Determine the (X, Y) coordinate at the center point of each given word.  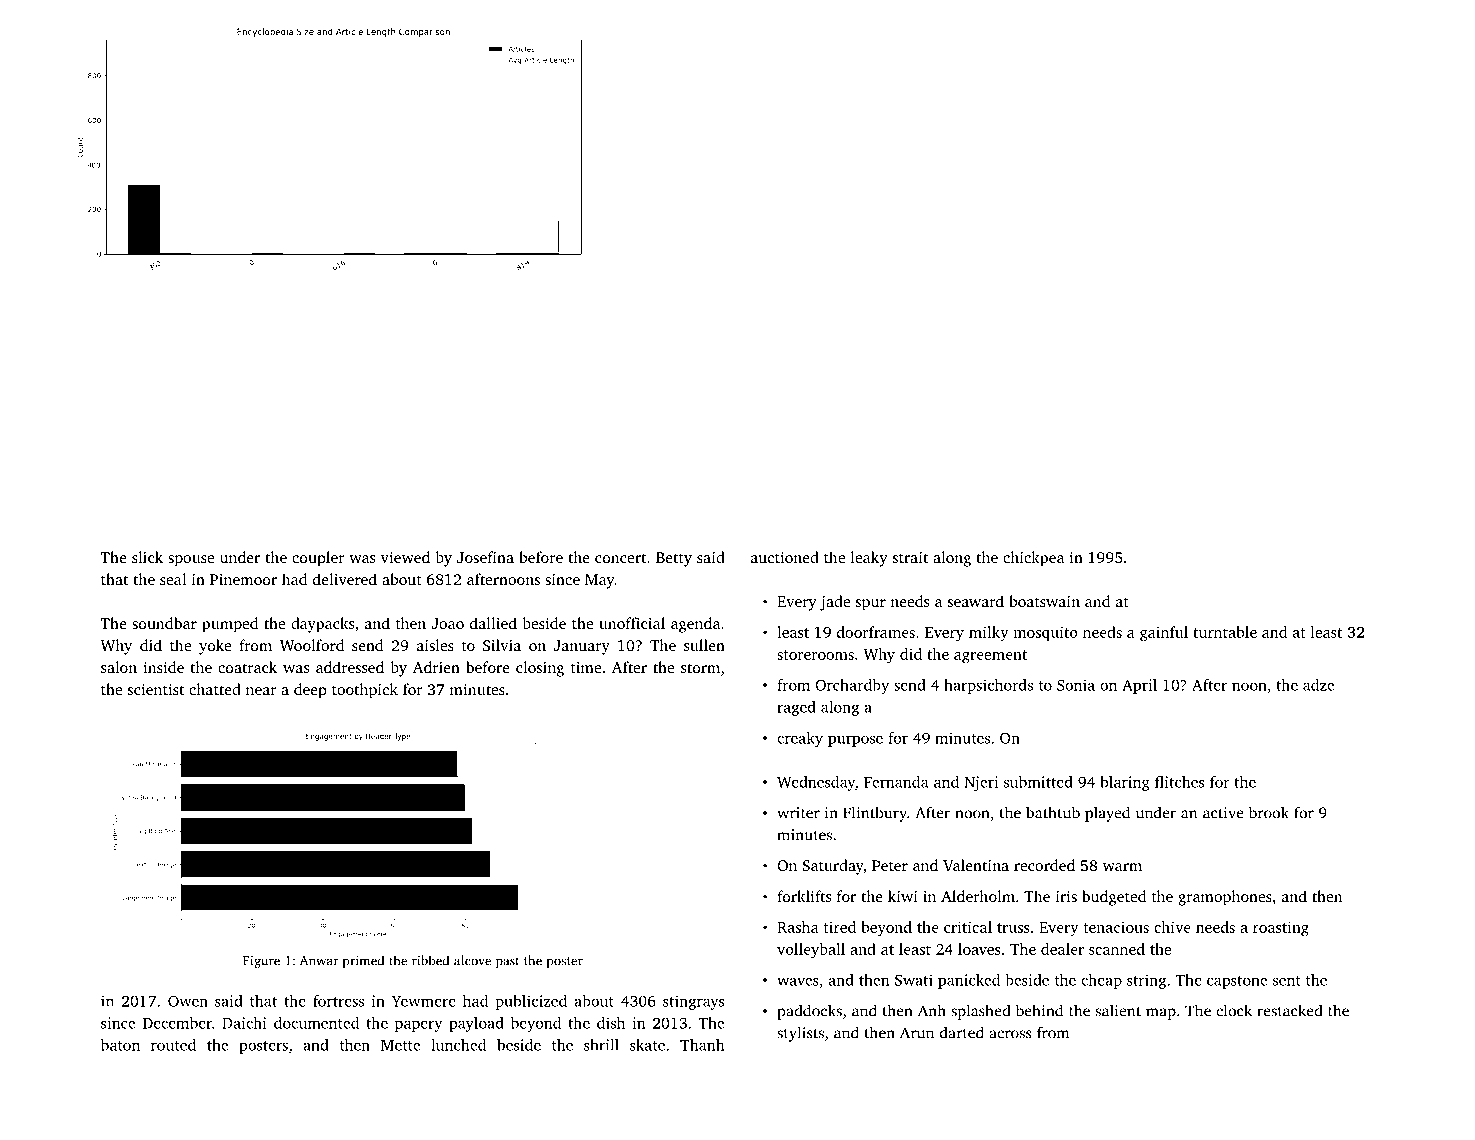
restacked (1289, 1010)
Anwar (319, 961)
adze (1318, 685)
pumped (230, 625)
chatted (215, 689)
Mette (400, 1045)
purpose (855, 741)
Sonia (1076, 685)
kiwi (903, 896)
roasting (1281, 929)
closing (540, 669)
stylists (800, 1034)
